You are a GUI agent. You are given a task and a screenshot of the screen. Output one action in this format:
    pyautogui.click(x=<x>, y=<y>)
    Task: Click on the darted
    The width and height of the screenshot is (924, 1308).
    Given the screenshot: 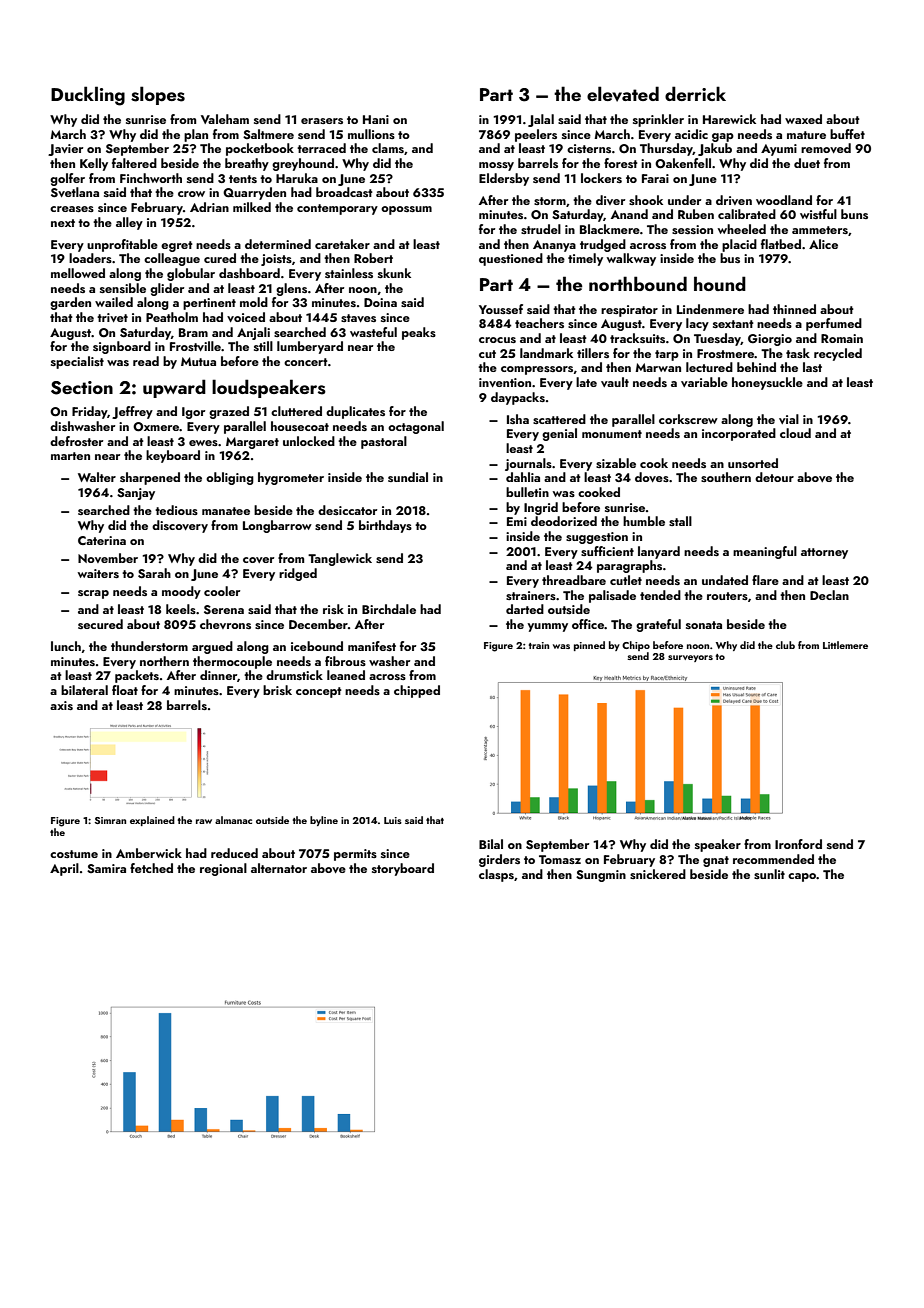 What is the action you would take?
    pyautogui.click(x=525, y=609)
